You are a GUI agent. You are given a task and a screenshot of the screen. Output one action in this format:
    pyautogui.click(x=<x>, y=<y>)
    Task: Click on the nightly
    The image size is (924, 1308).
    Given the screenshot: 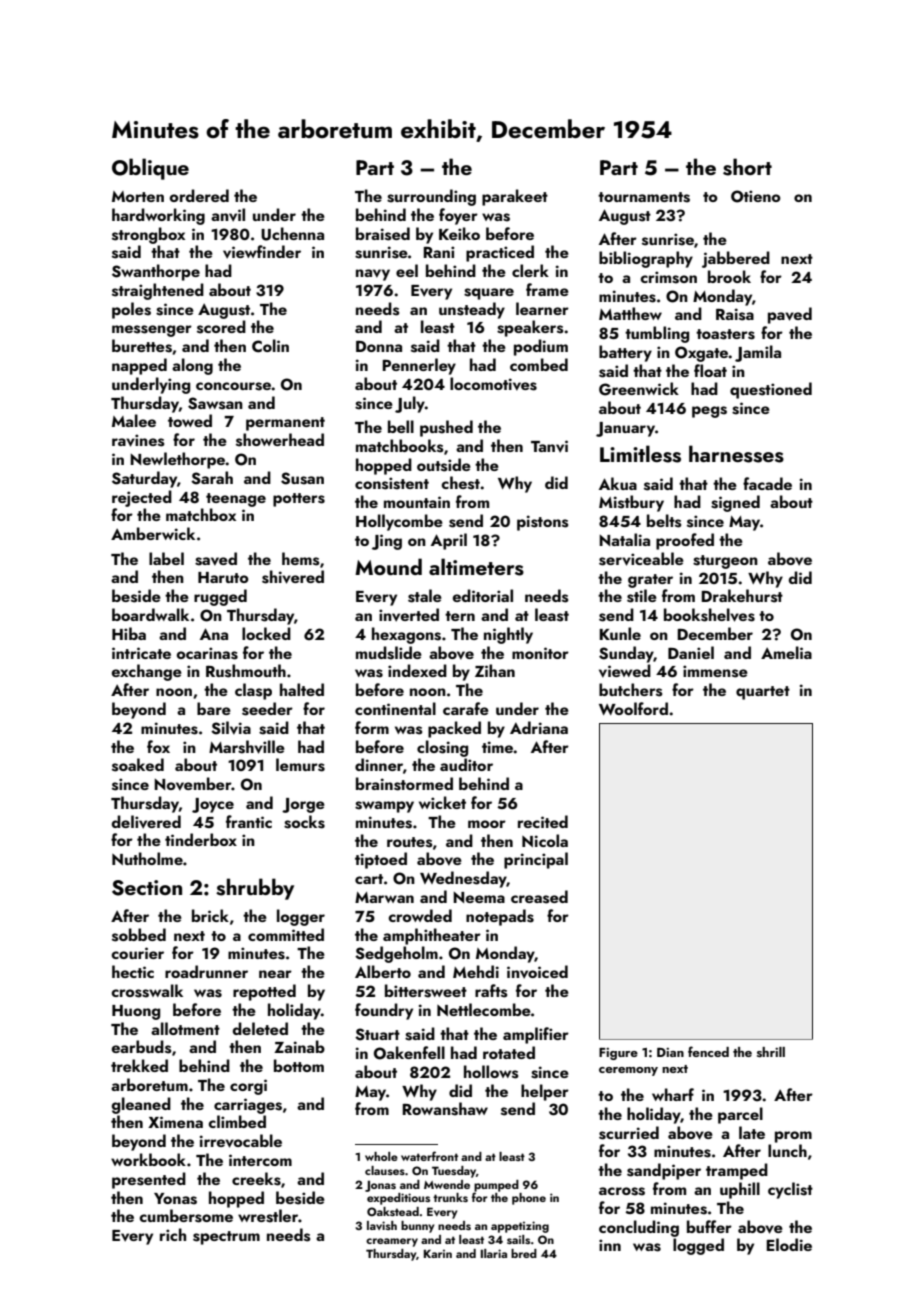 What is the action you would take?
    pyautogui.click(x=508, y=635)
